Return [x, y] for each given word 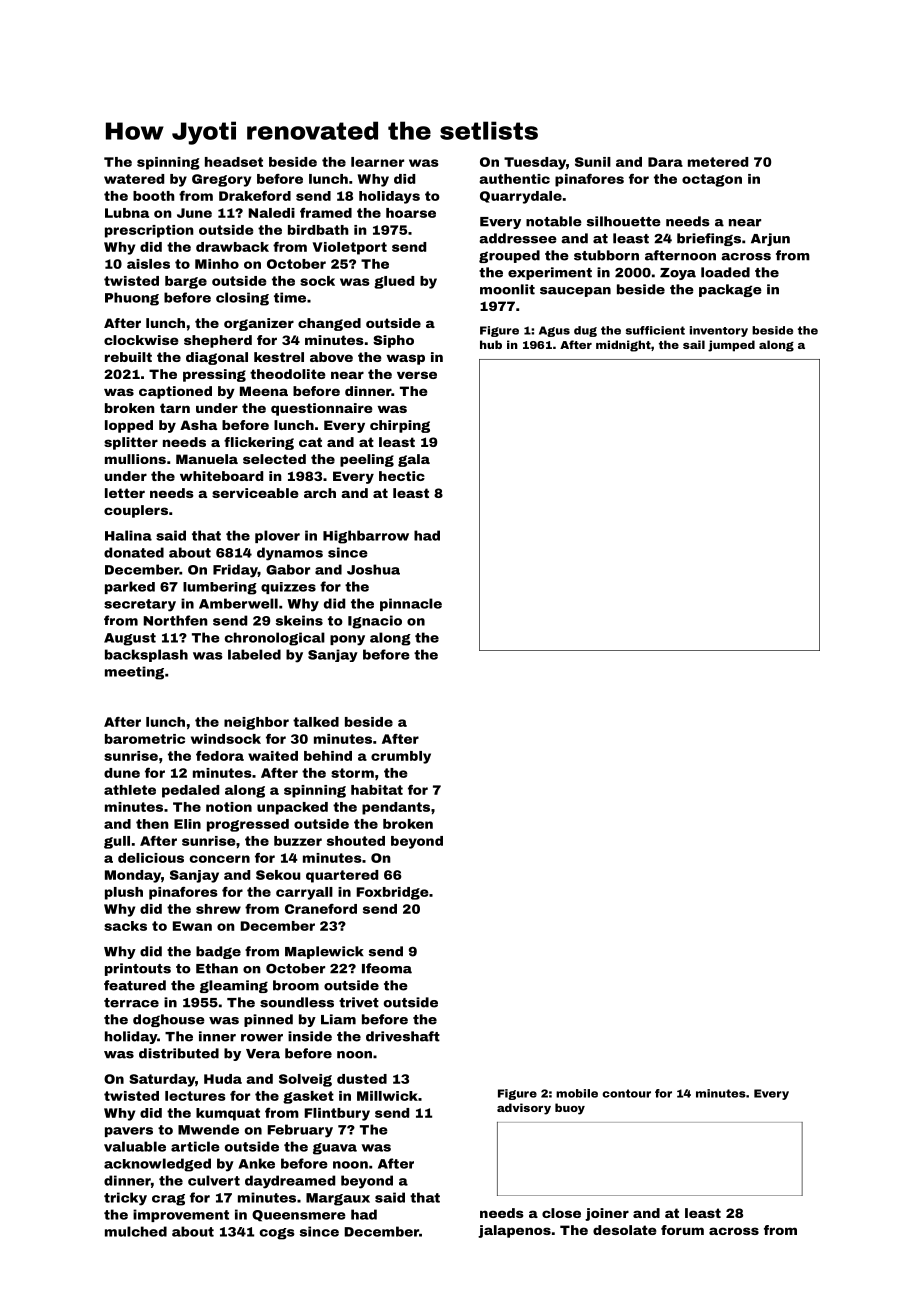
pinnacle [411, 604]
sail [694, 344]
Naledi [271, 213]
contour [626, 1093]
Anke [256, 1163]
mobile [577, 1093]
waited [273, 756]
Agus [554, 331]
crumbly [401, 757]
